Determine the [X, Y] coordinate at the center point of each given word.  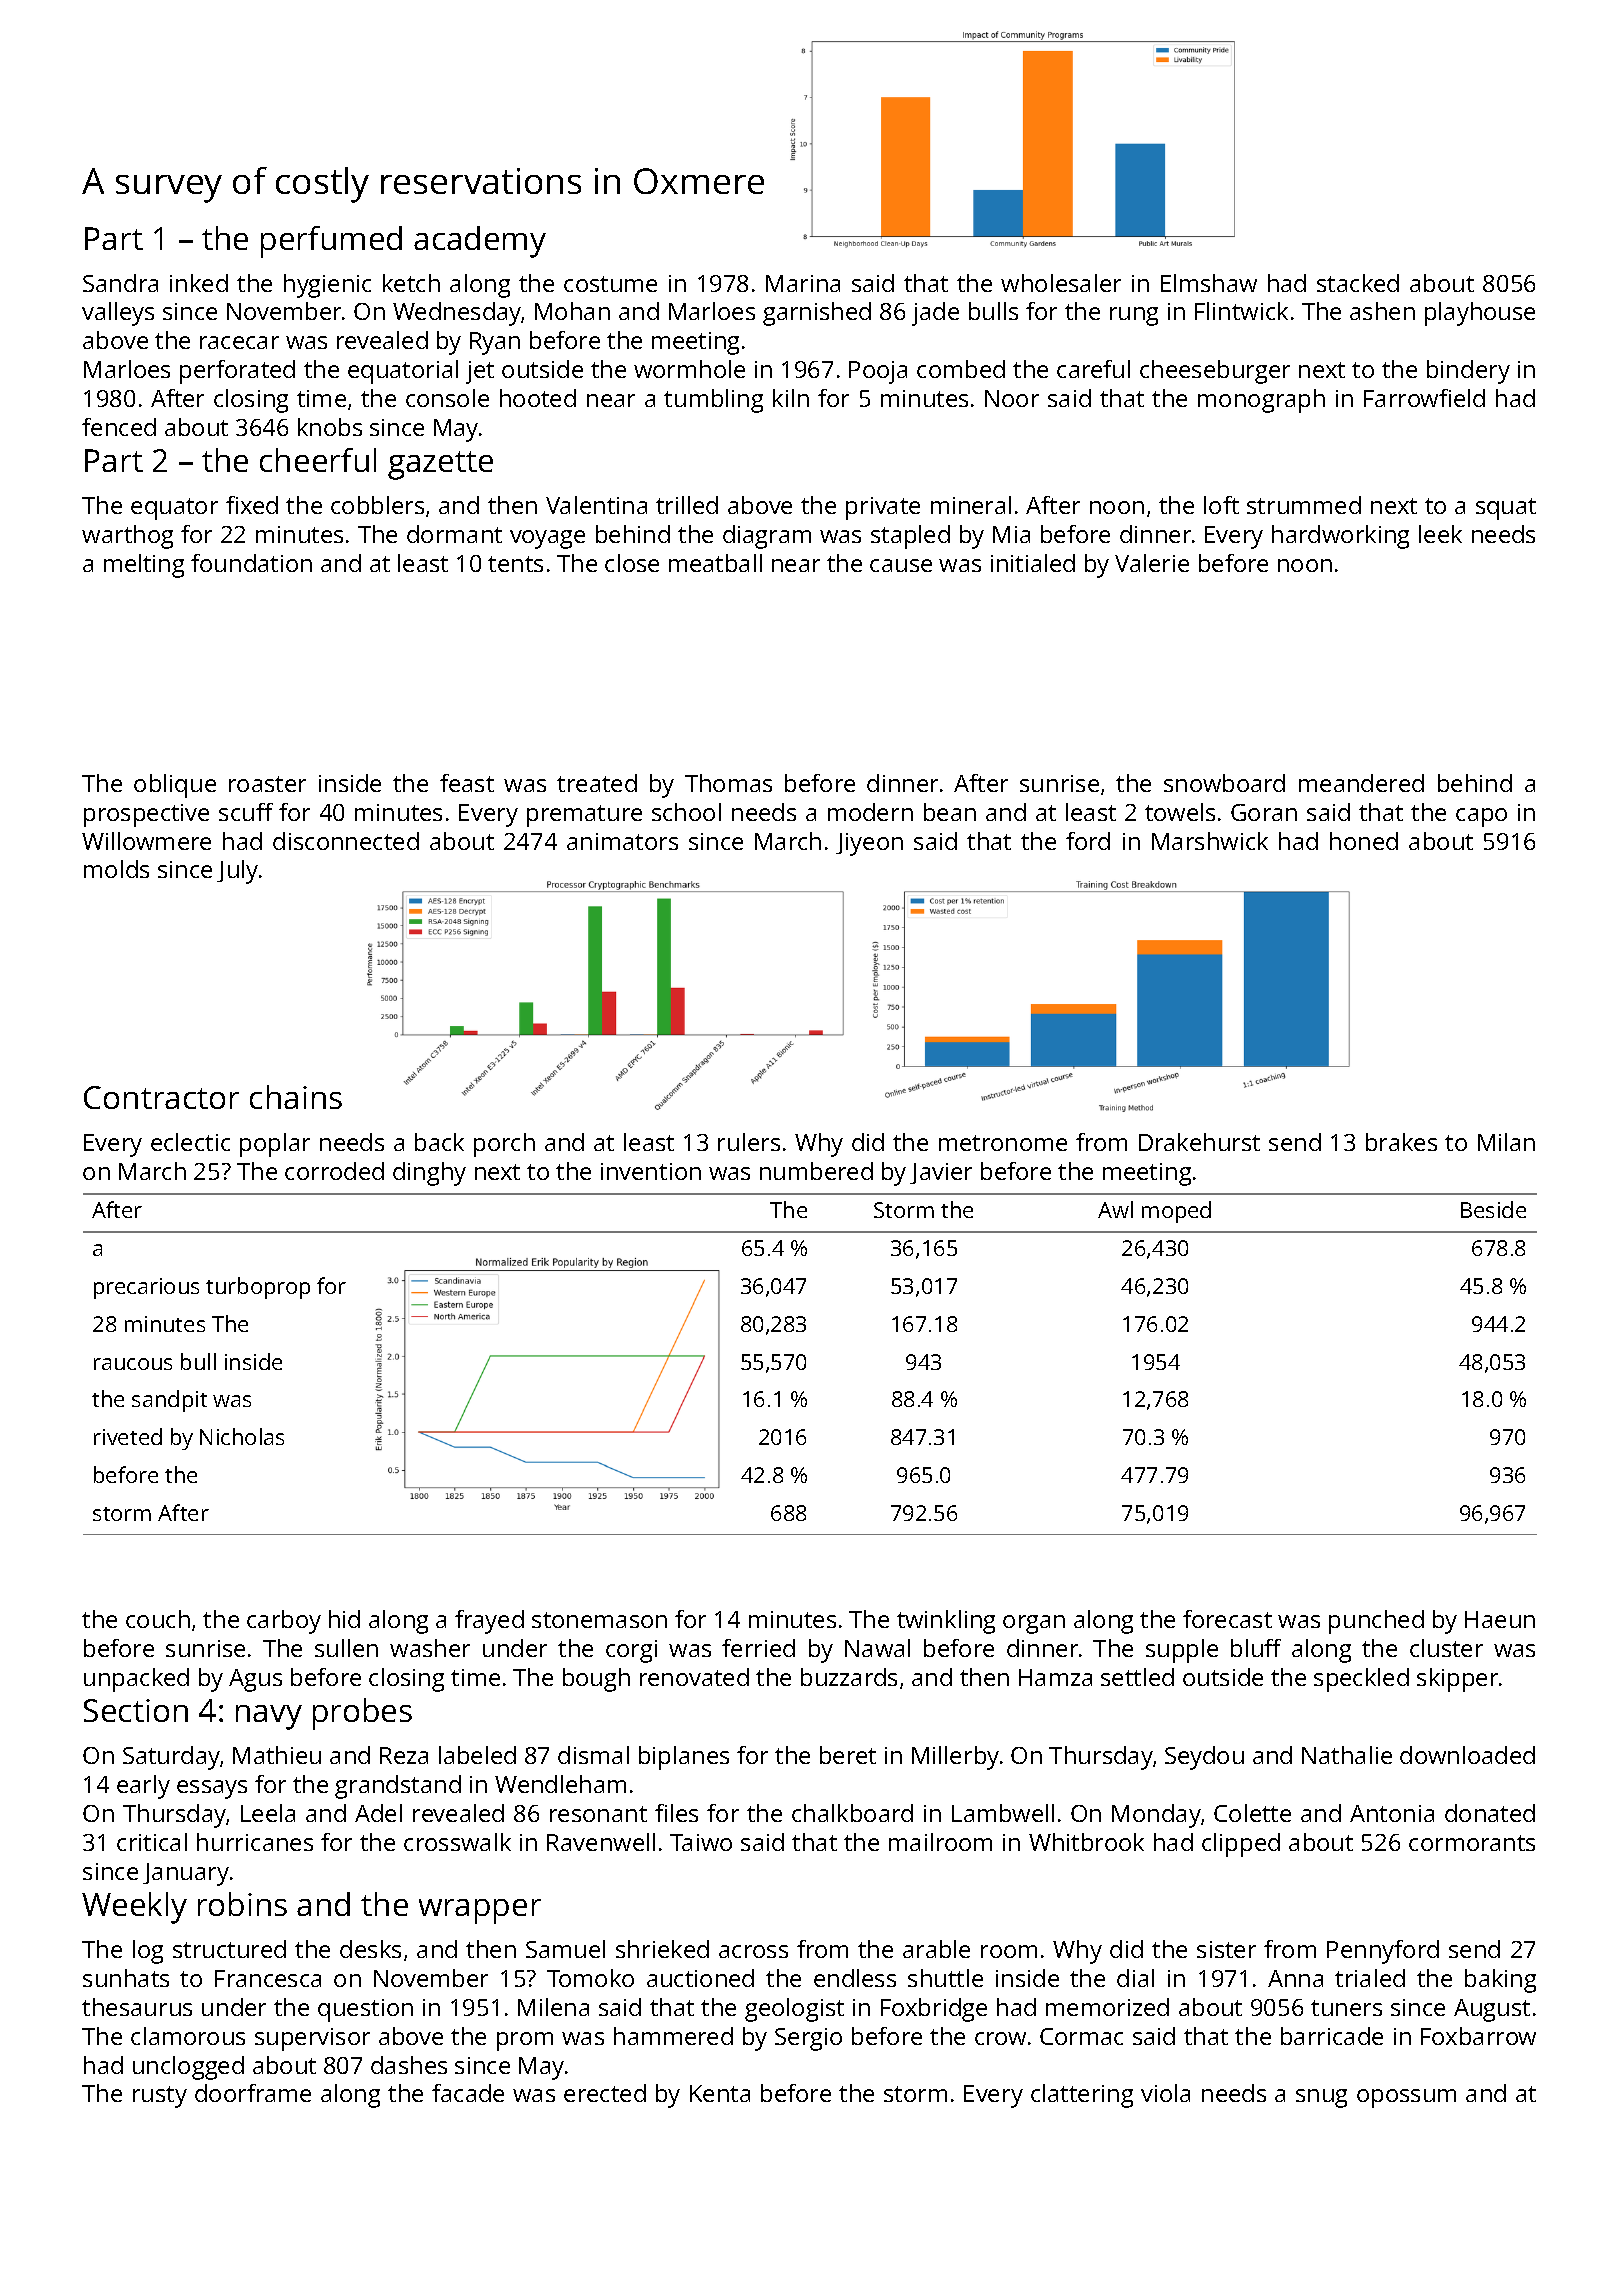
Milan [1506, 1142]
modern [870, 812]
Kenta [720, 2093]
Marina [803, 283]
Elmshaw [1209, 283]
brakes [1401, 1142]
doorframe [253, 2093]
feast [467, 783]
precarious [146, 1288]
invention [651, 1171]
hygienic [327, 286]
